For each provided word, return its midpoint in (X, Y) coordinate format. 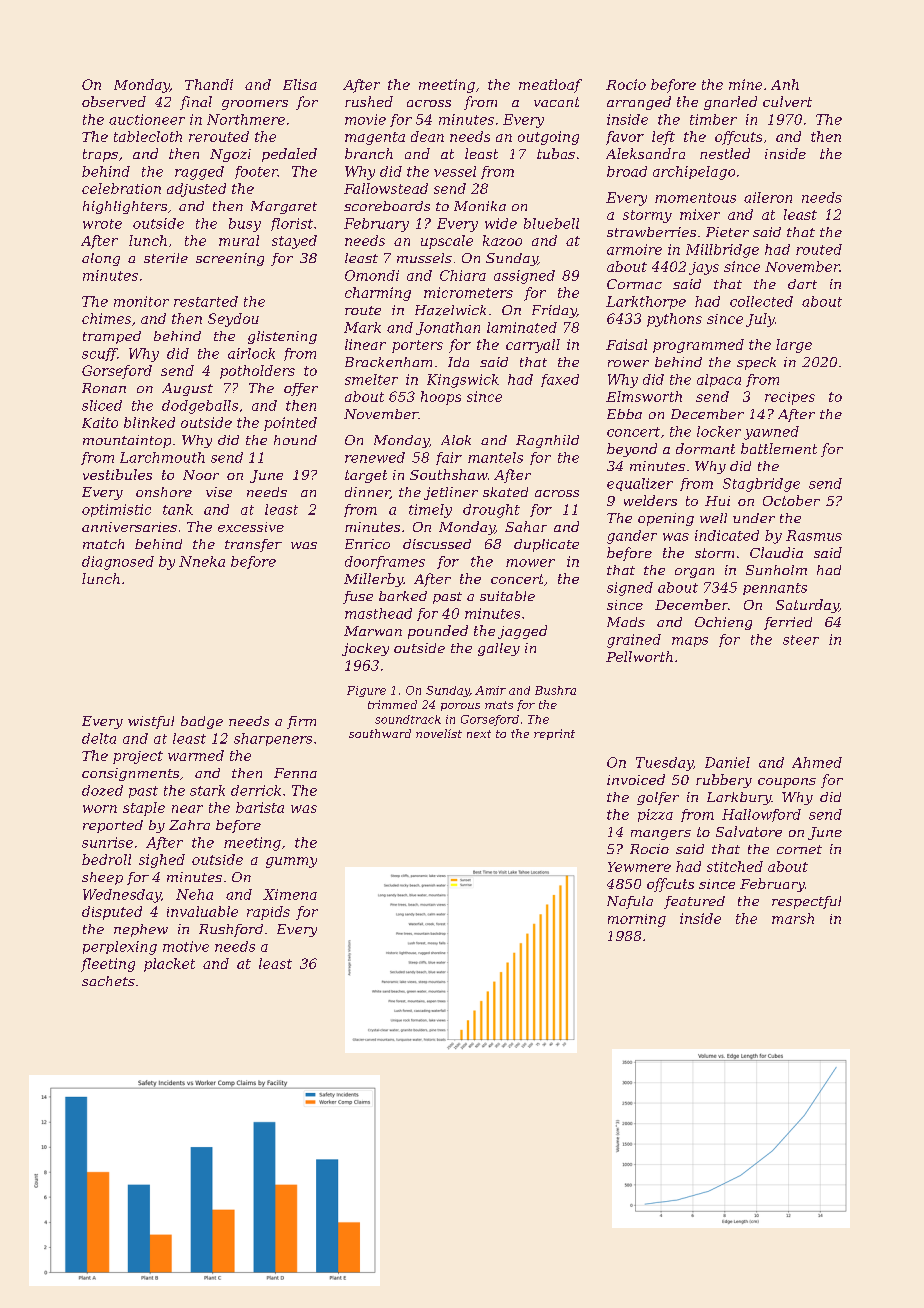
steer (801, 640)
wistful (151, 722)
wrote (102, 224)
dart (802, 284)
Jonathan (448, 328)
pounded (438, 632)
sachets (108, 981)
